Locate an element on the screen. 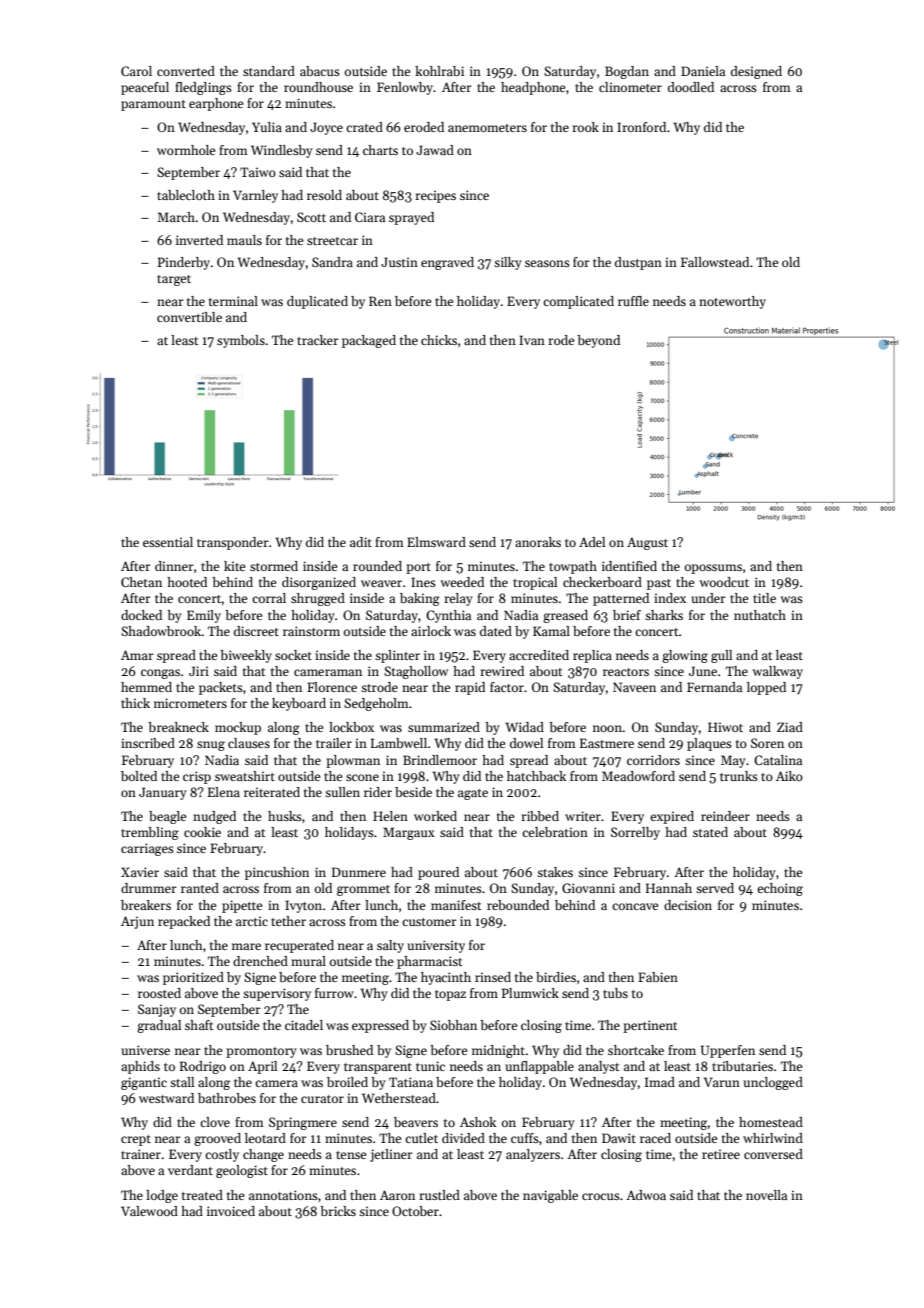 The width and height of the screenshot is (924, 1308). invoiced is located at coordinates (231, 1211).
